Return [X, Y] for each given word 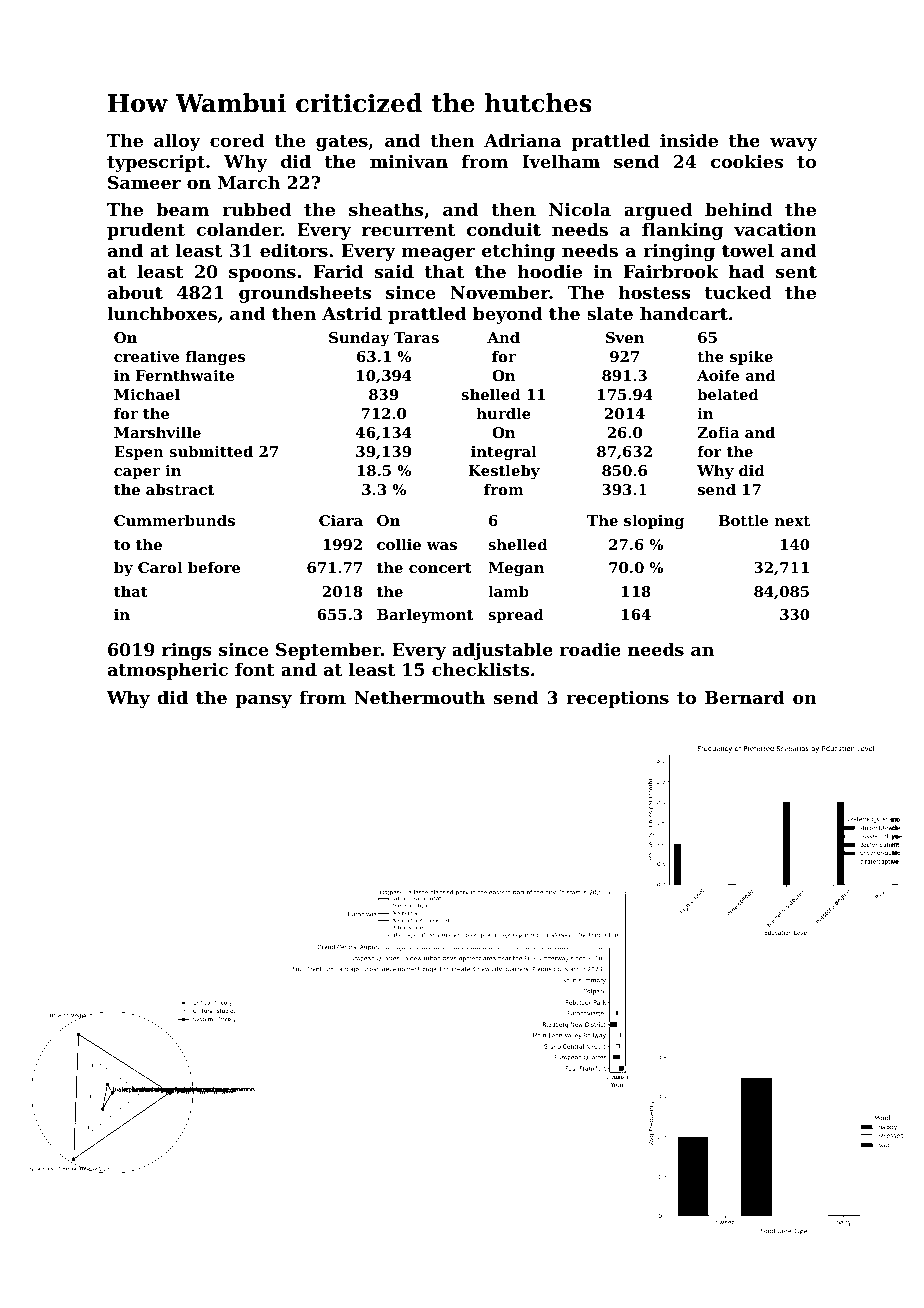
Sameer [144, 182]
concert [440, 568]
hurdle [504, 413]
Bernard [745, 697]
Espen [139, 453]
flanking [682, 231]
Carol [160, 567]
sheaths [386, 209]
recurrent [408, 230]
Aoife [718, 375]
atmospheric [168, 671]
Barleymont [425, 615]
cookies [747, 161]
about [135, 292]
